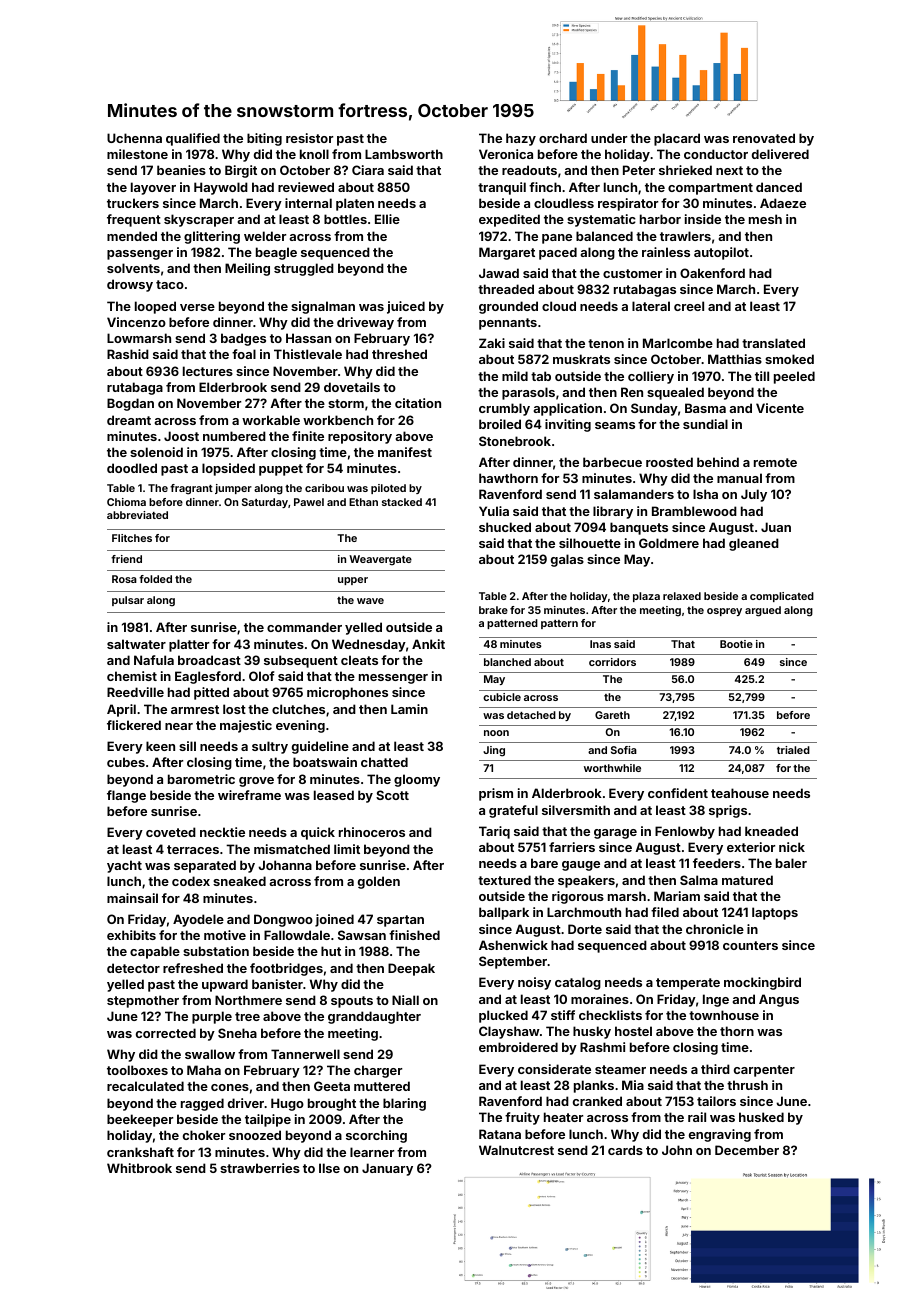 The width and height of the image is (924, 1308). Describe the element at coordinates (677, 139) in the image. I see `placard` at that location.
